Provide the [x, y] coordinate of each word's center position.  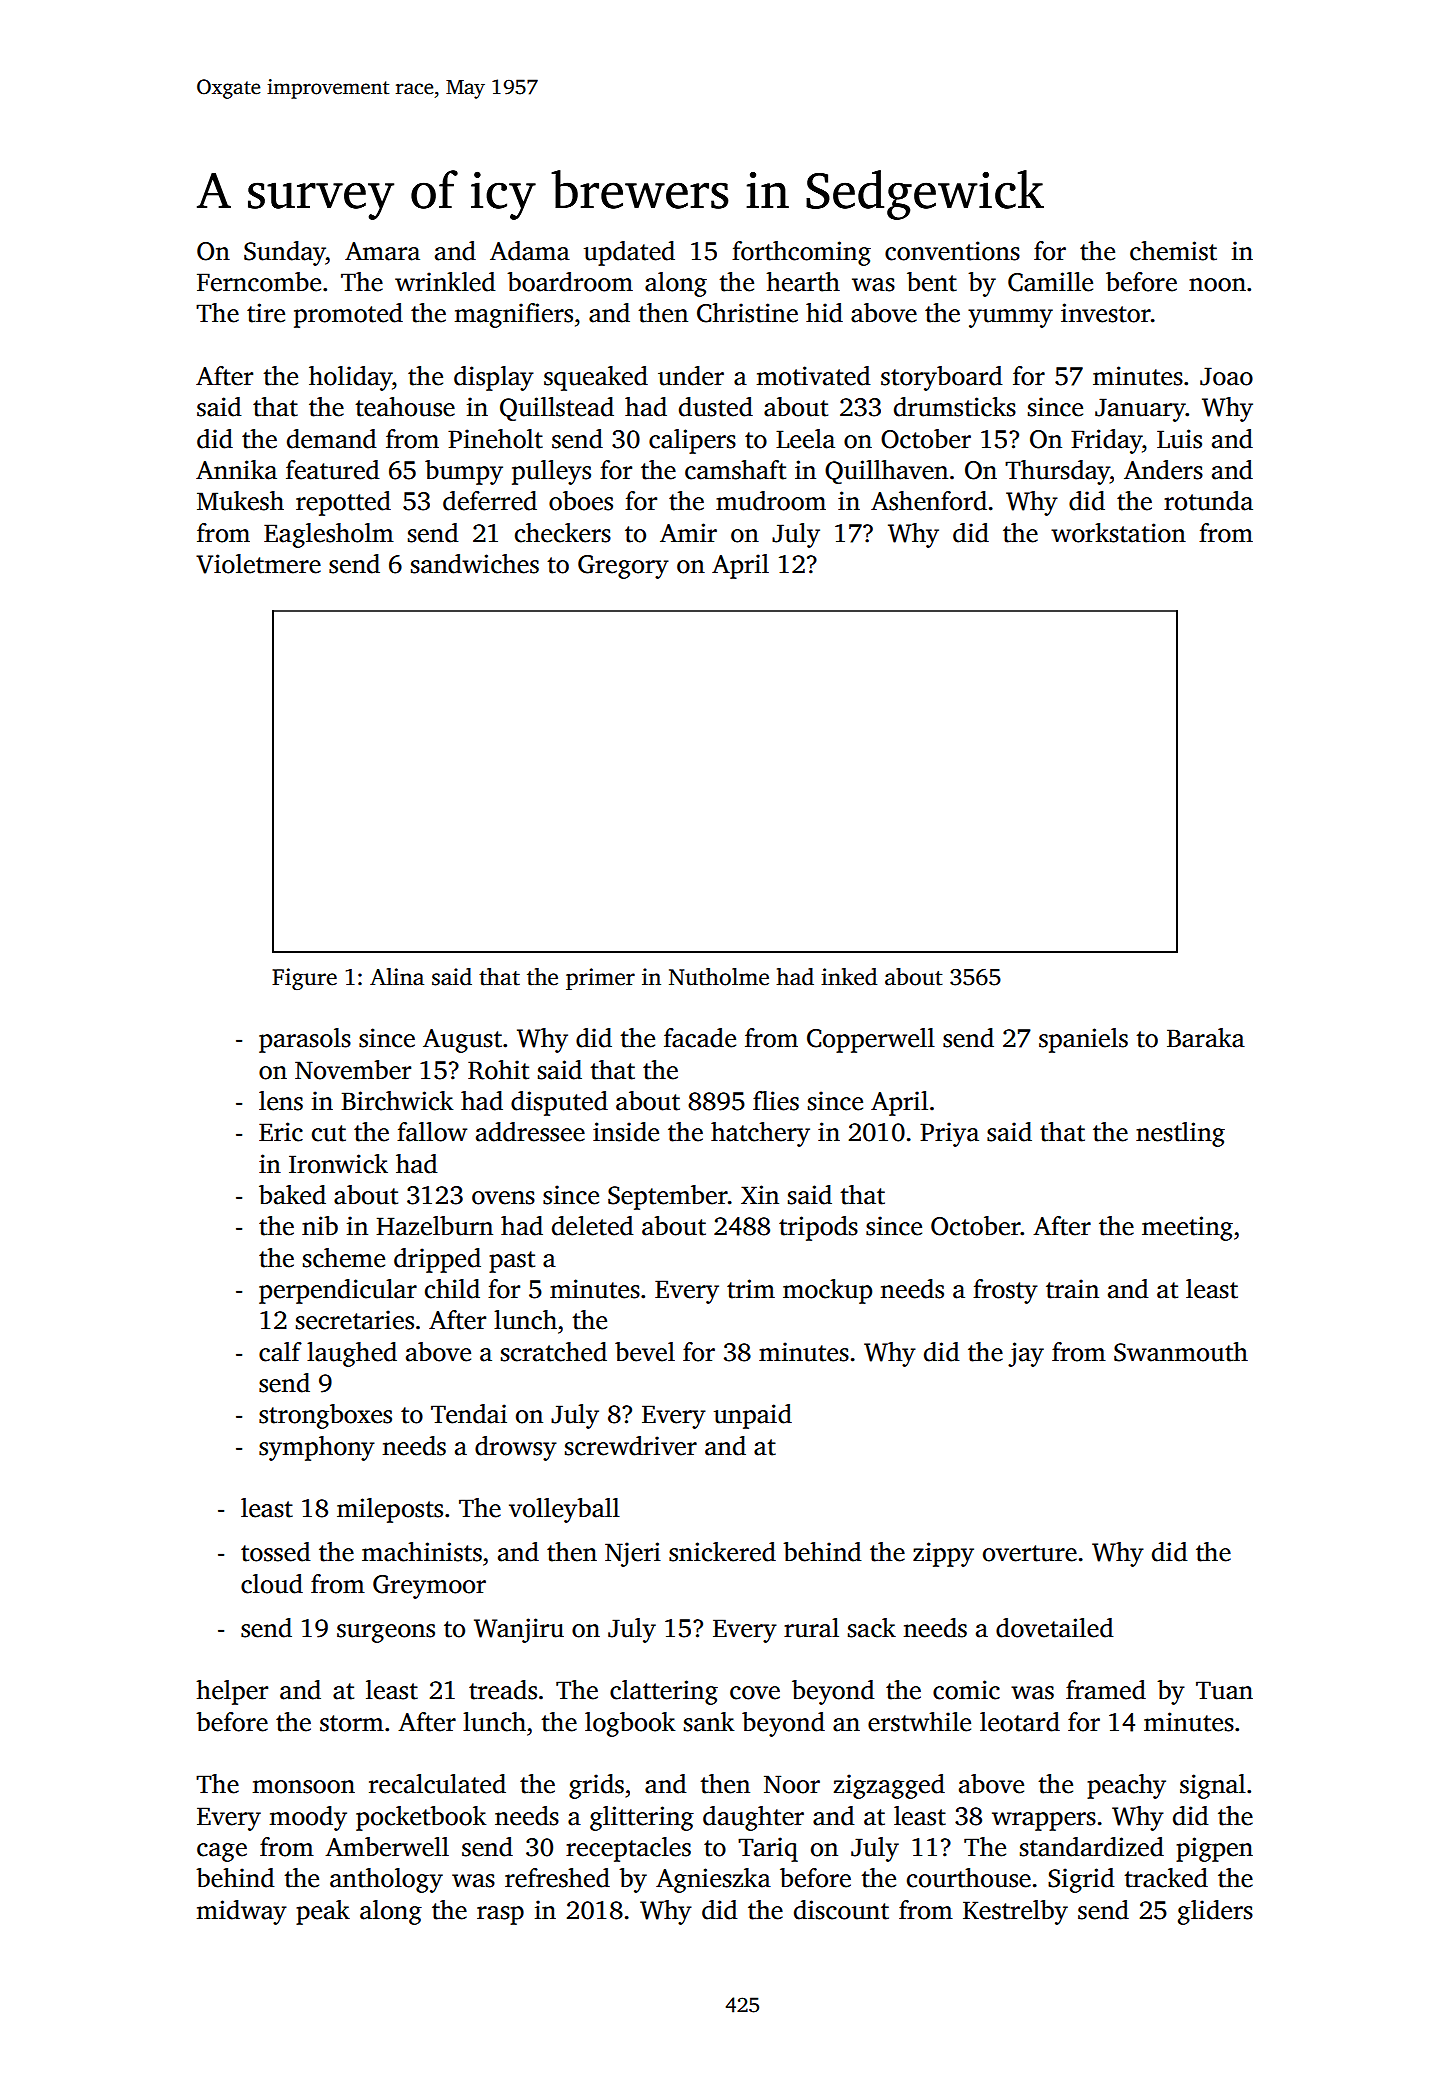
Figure [304, 979]
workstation [1118, 533]
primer [600, 979]
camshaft [735, 470]
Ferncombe [259, 282]
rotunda [1208, 501]
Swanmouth [1181, 1352]
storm [352, 1723]
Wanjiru [519, 1630]
